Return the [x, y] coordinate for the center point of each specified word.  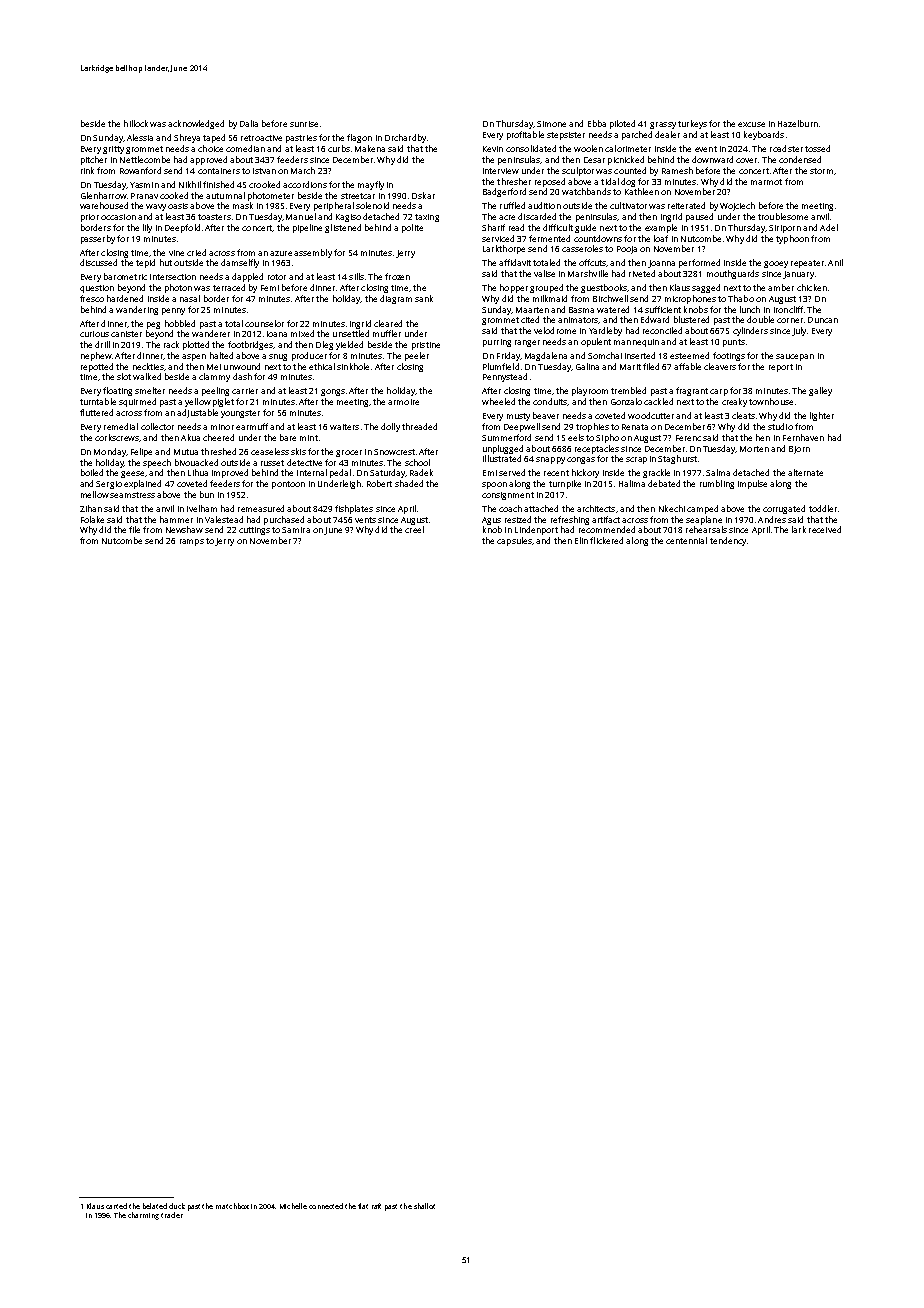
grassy [663, 125]
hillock [136, 123]
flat [363, 1206]
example [661, 228]
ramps [192, 542]
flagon [359, 138]
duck [177, 1206]
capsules [514, 541]
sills [356, 276]
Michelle [293, 1206]
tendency [728, 541]
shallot [424, 1206]
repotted [97, 367]
